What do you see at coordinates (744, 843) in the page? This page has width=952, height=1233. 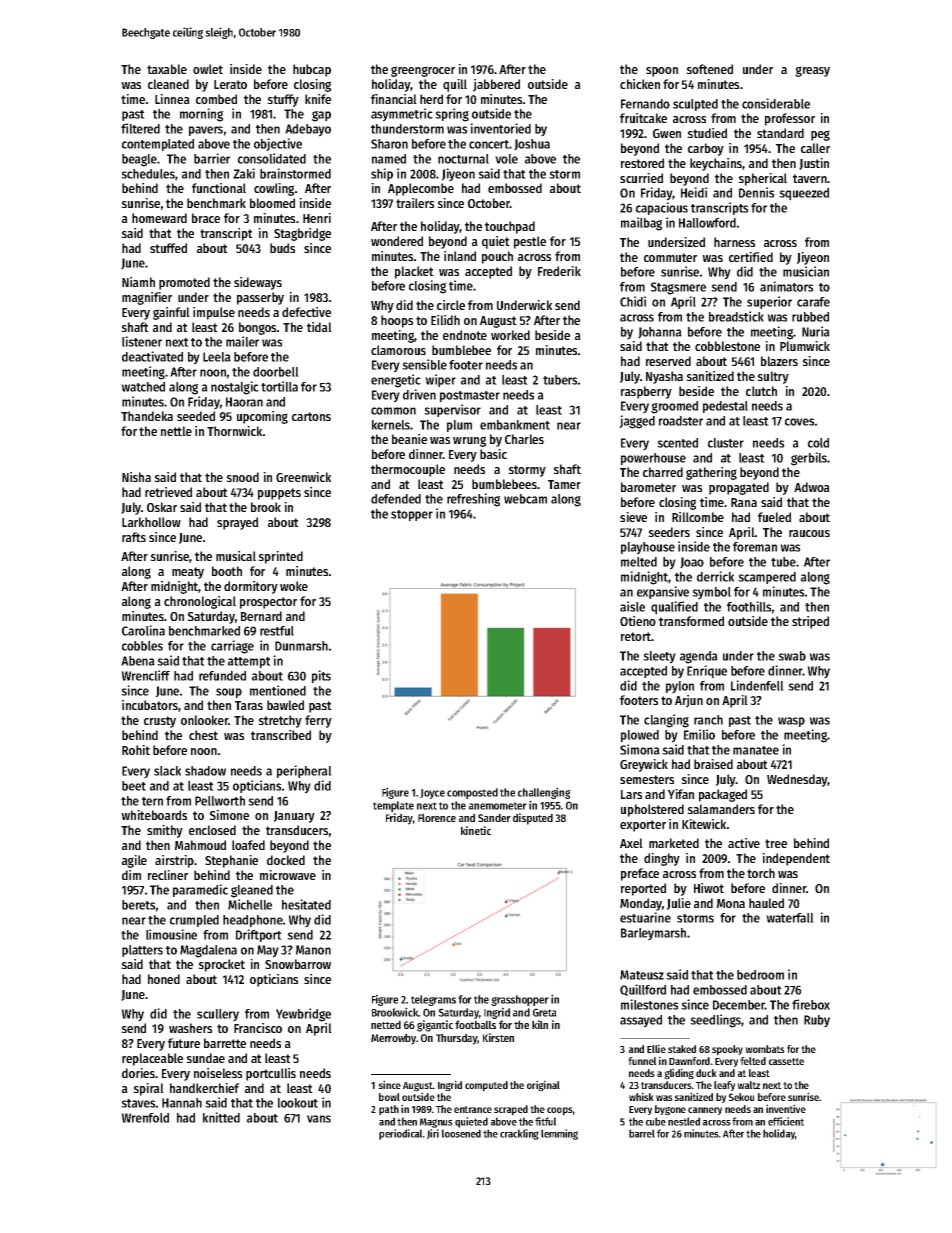 I see `active` at bounding box center [744, 843].
